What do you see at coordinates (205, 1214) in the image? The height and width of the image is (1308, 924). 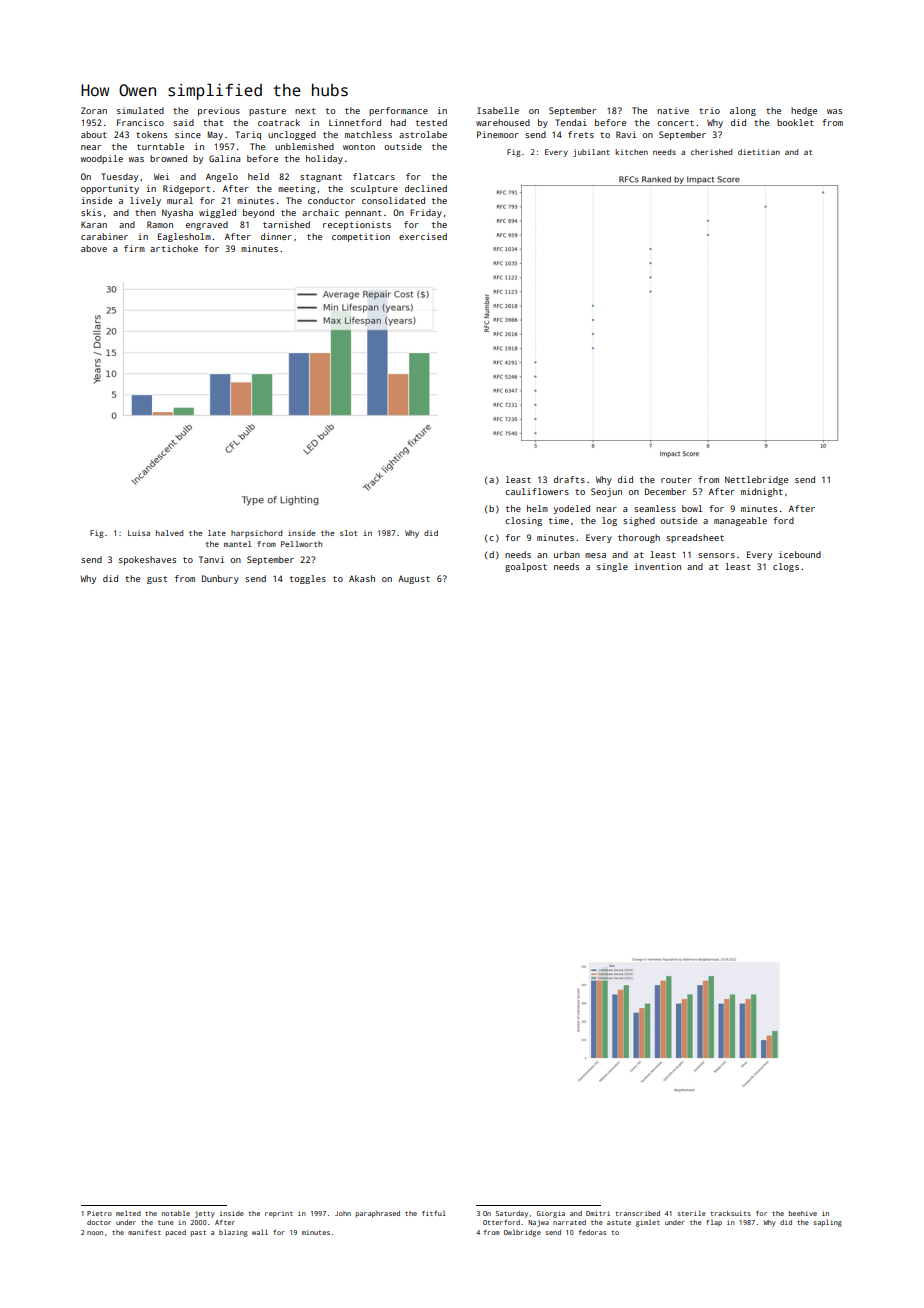 I see `jetty` at bounding box center [205, 1214].
